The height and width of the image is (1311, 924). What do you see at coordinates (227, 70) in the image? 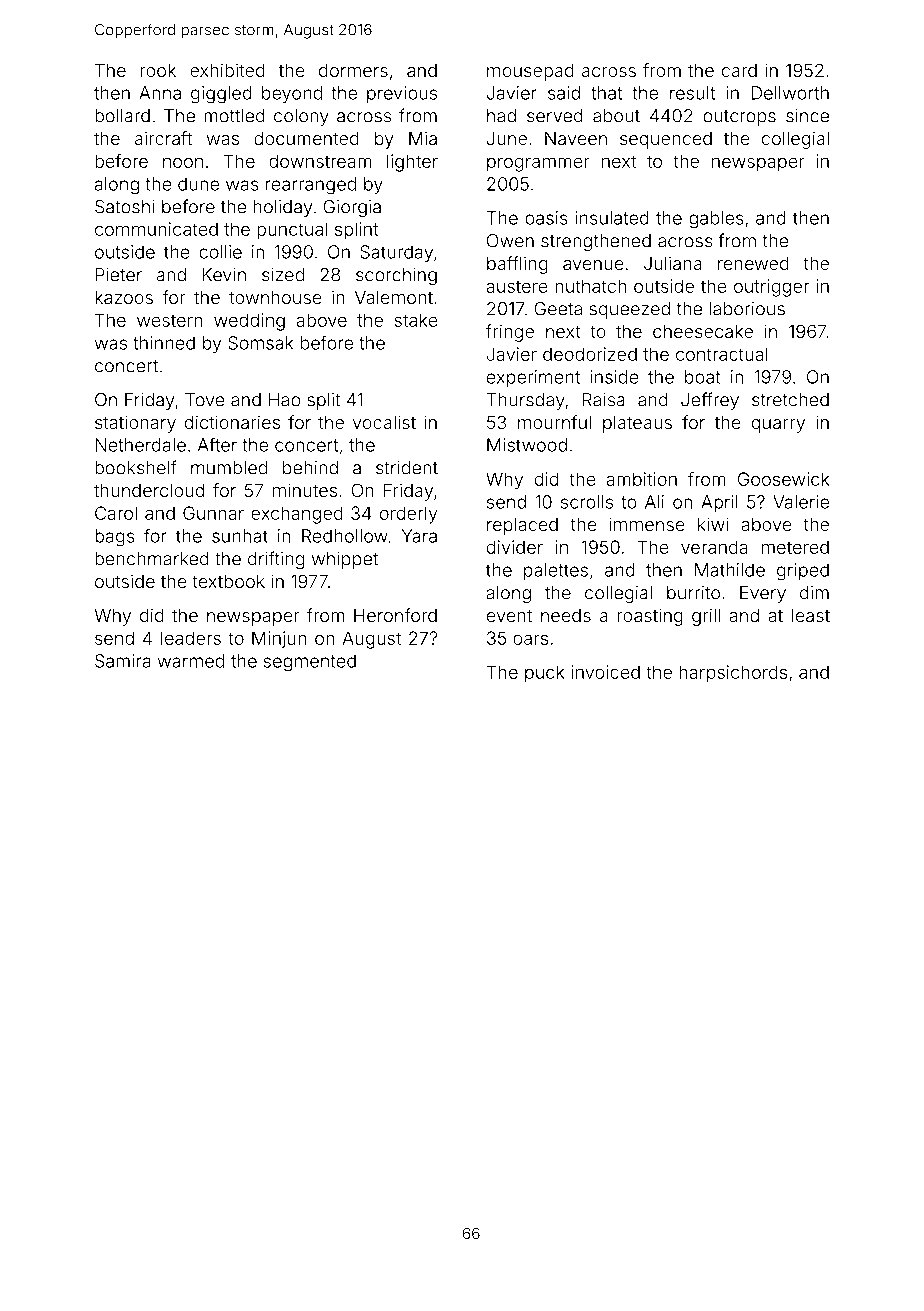
I see `exhibited` at bounding box center [227, 70].
